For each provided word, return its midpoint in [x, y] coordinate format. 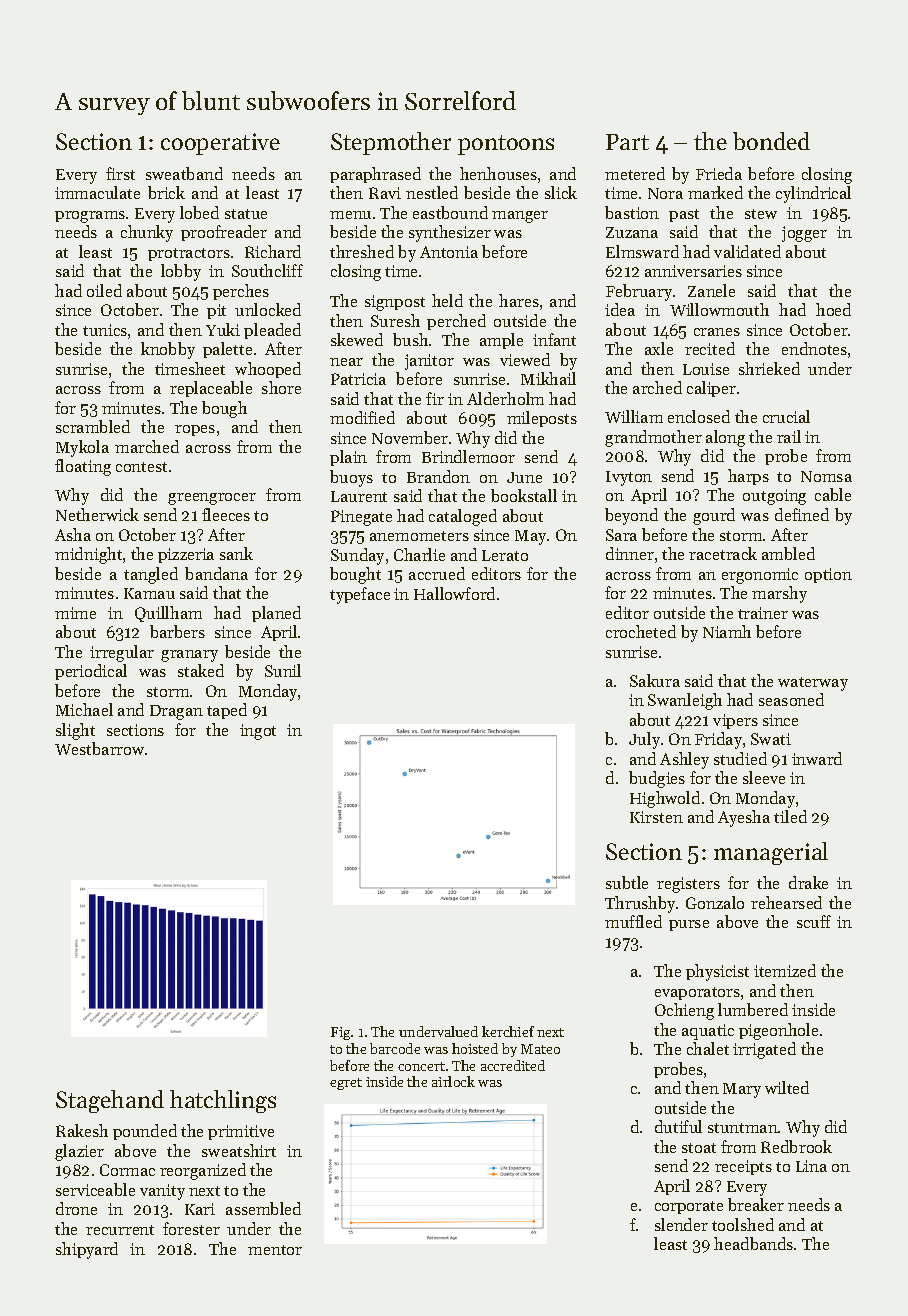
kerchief [508, 1031]
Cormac [127, 1170]
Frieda [719, 173]
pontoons [506, 145]
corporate [689, 1207]
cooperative [220, 144]
